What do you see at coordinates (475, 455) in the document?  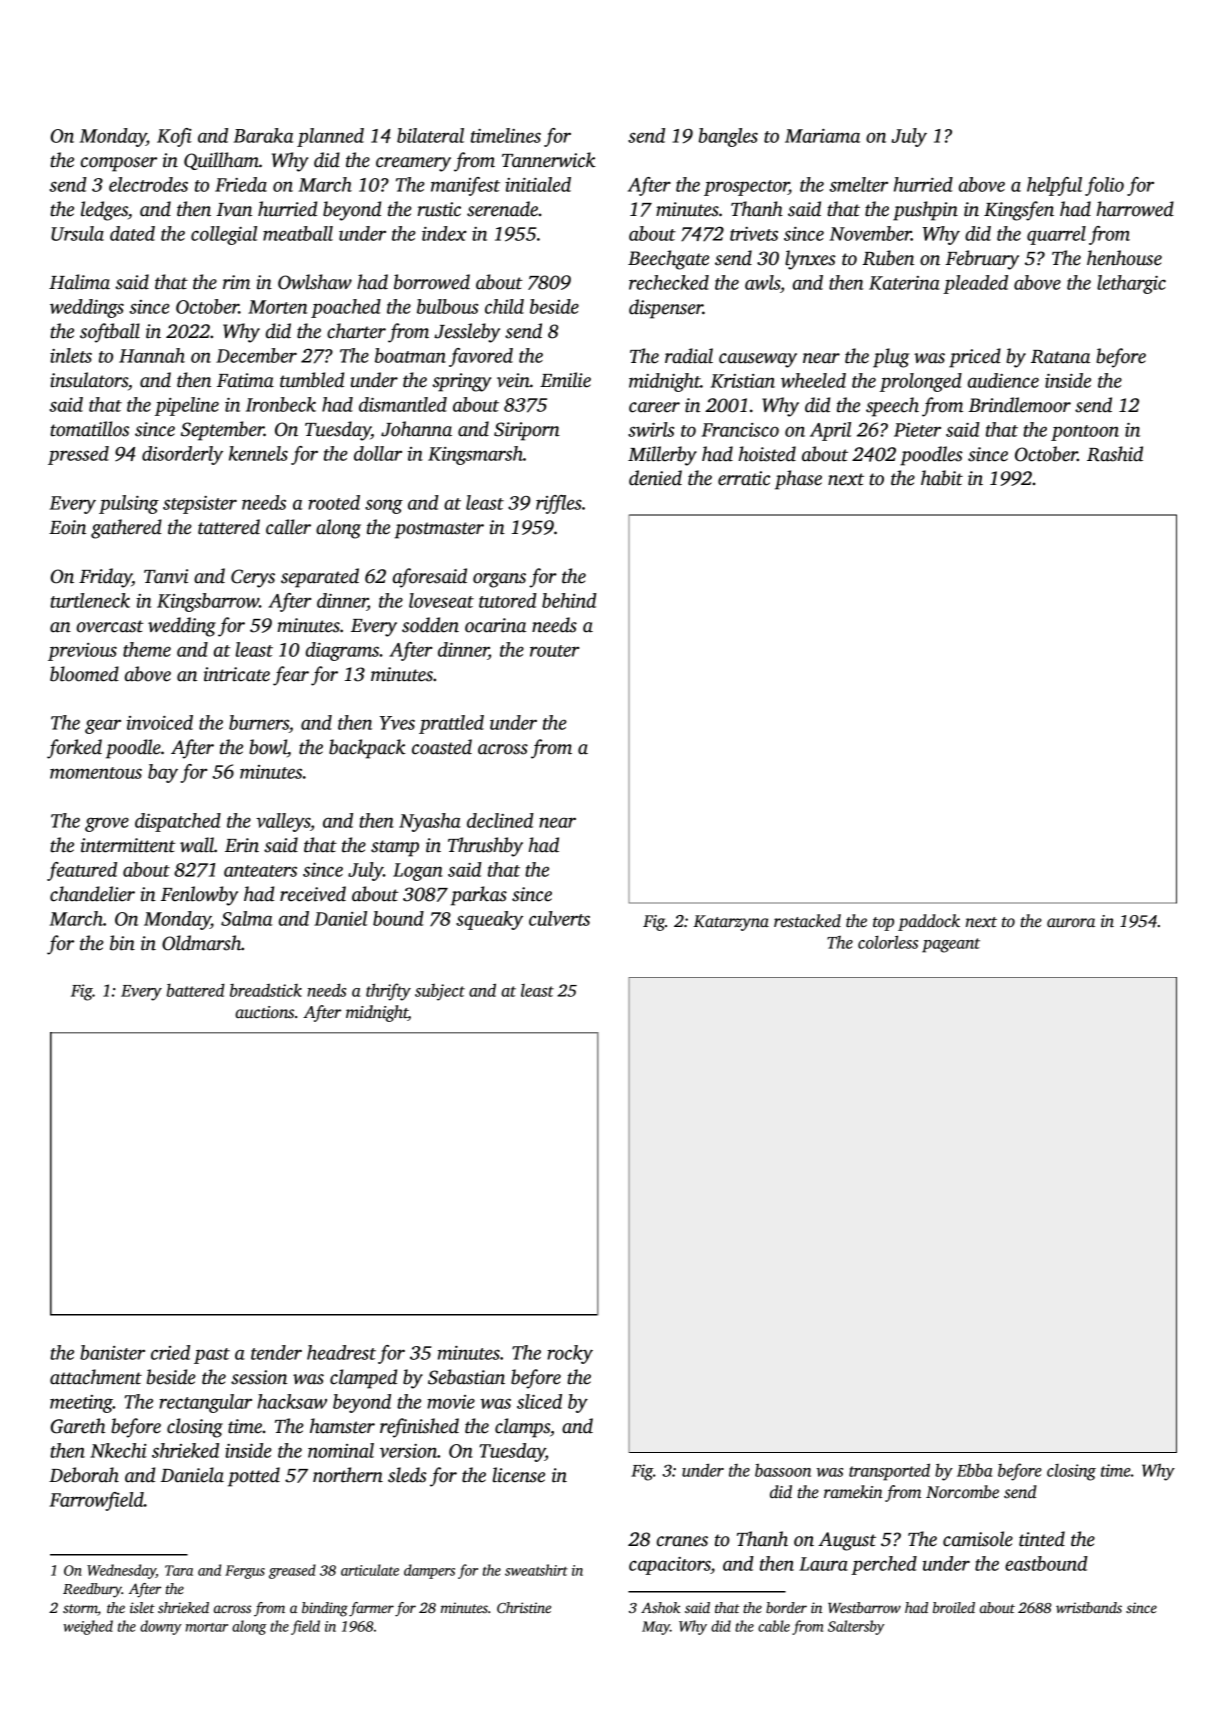 I see `Kingsmarsh` at bounding box center [475, 455].
